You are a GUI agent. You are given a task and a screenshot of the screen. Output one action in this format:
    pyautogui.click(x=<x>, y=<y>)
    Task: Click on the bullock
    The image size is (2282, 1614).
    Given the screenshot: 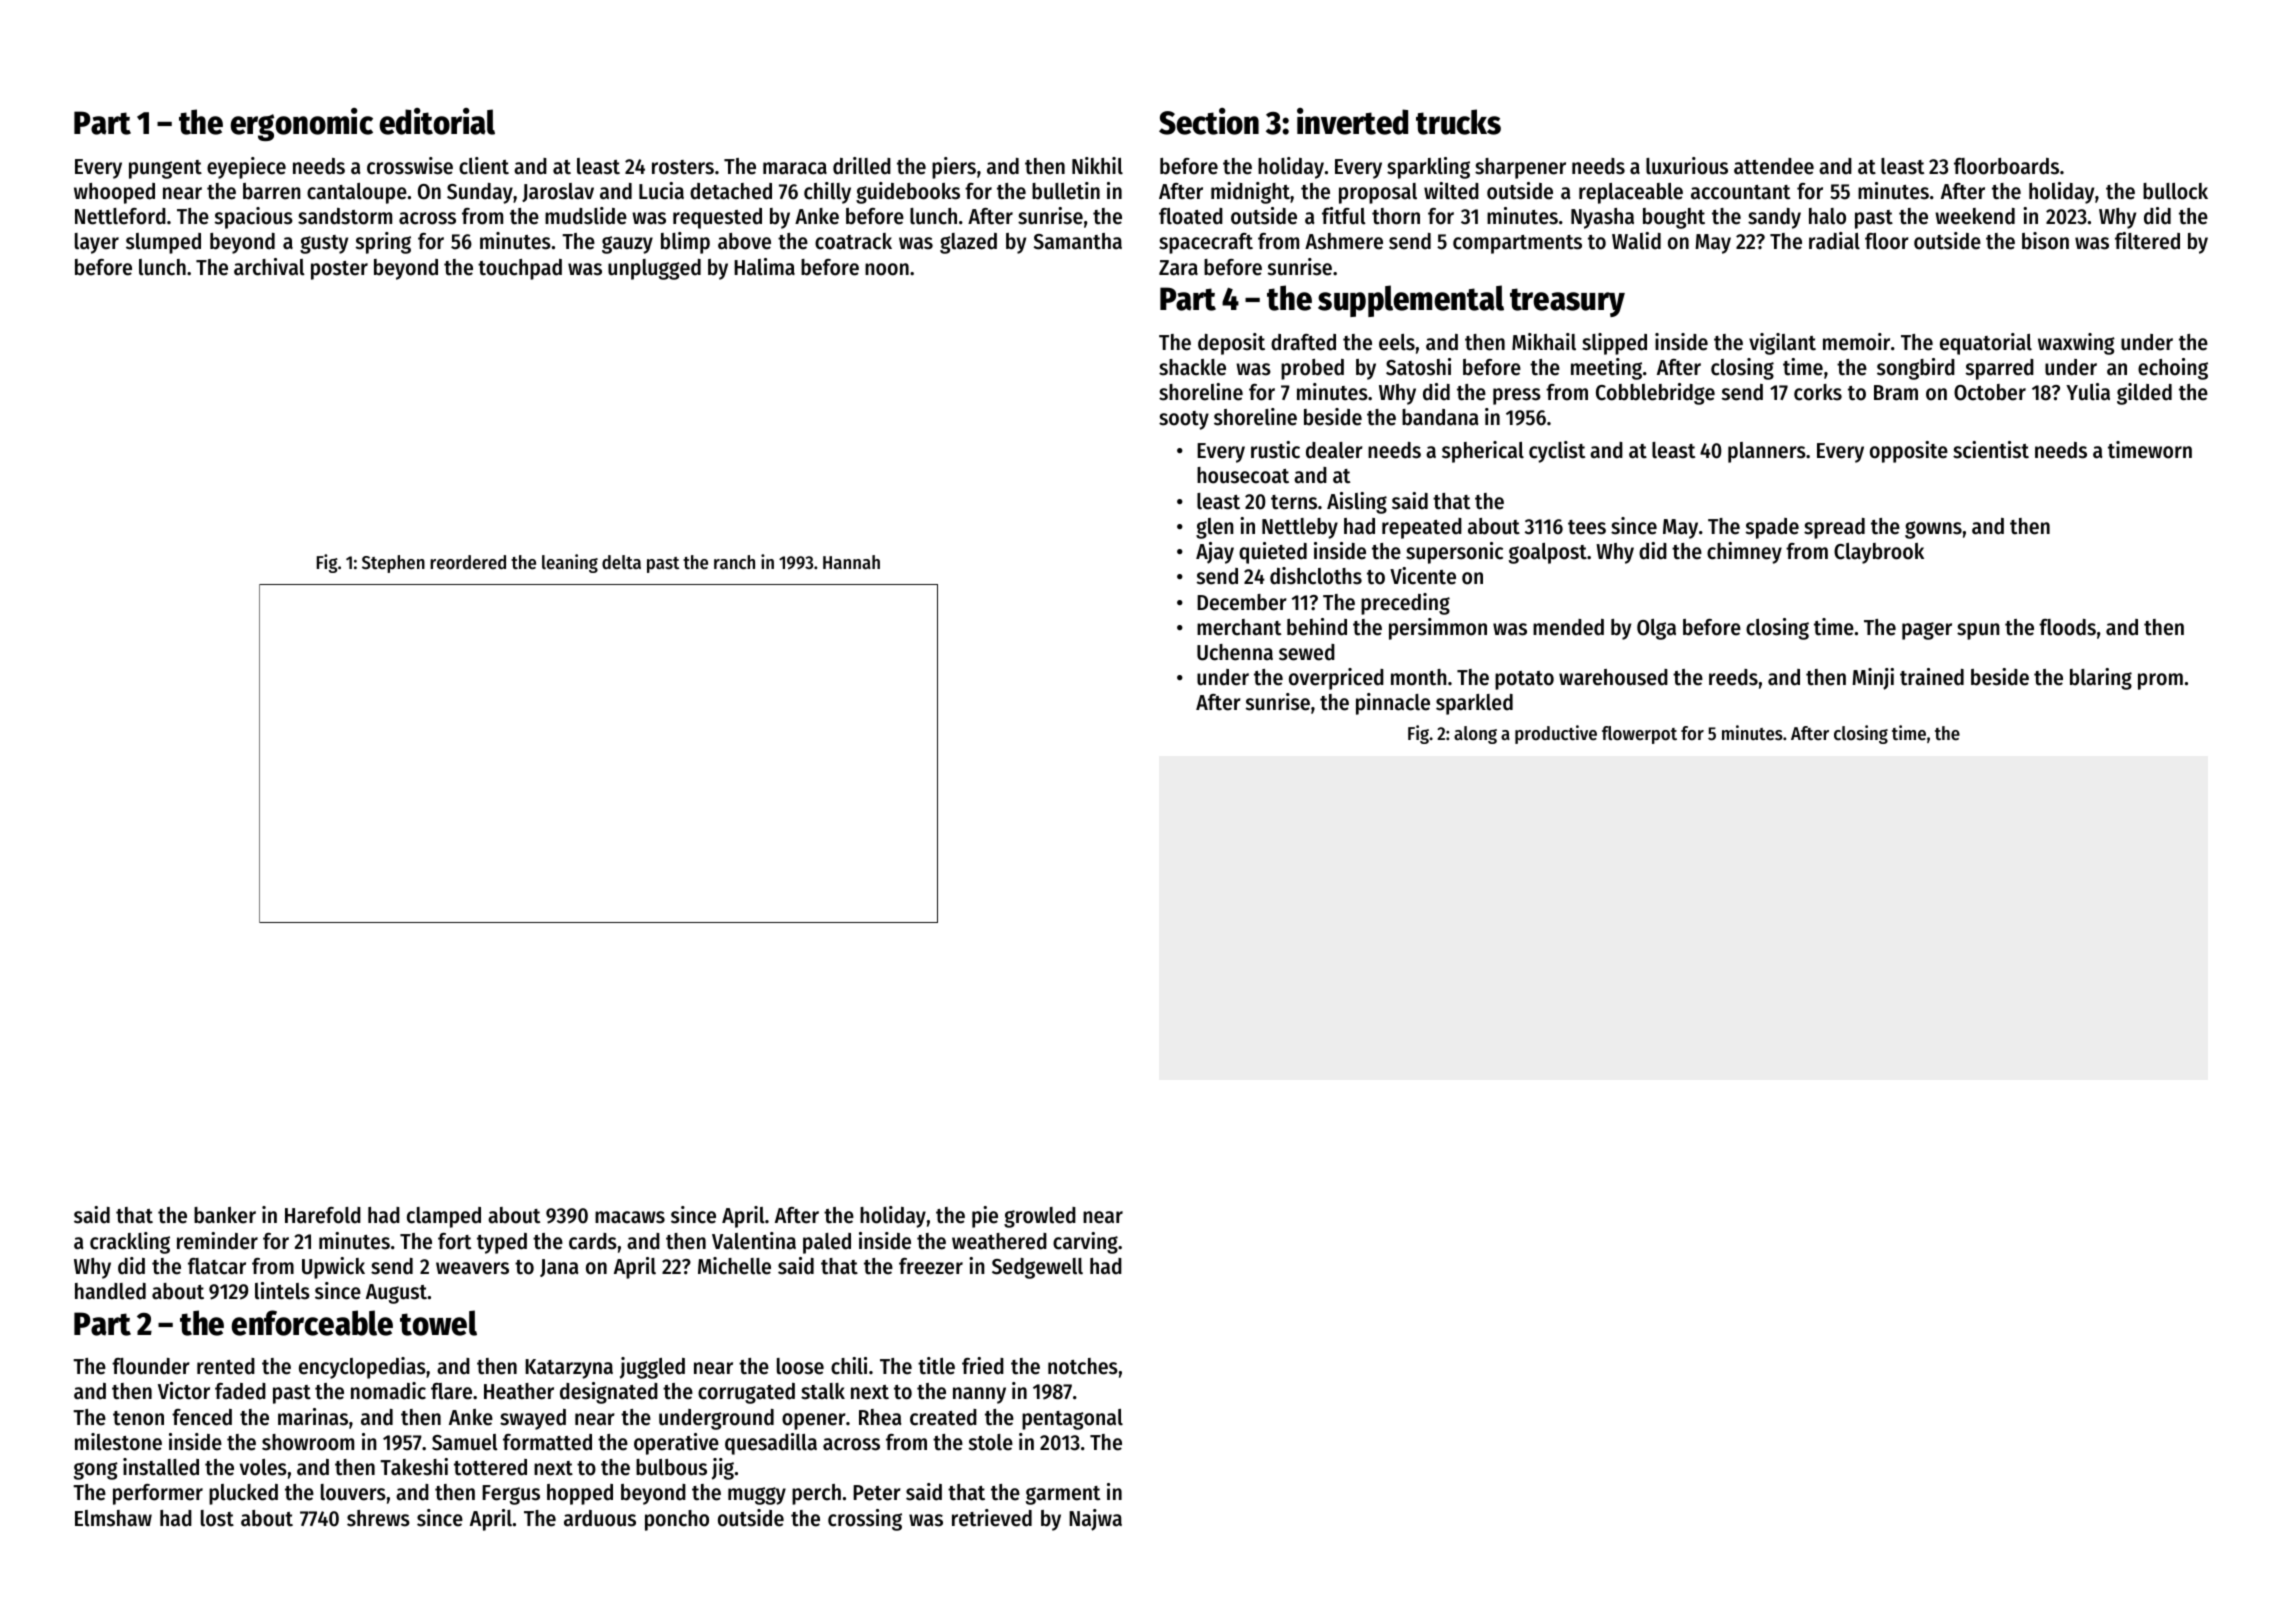 What is the action you would take?
    pyautogui.click(x=2175, y=191)
